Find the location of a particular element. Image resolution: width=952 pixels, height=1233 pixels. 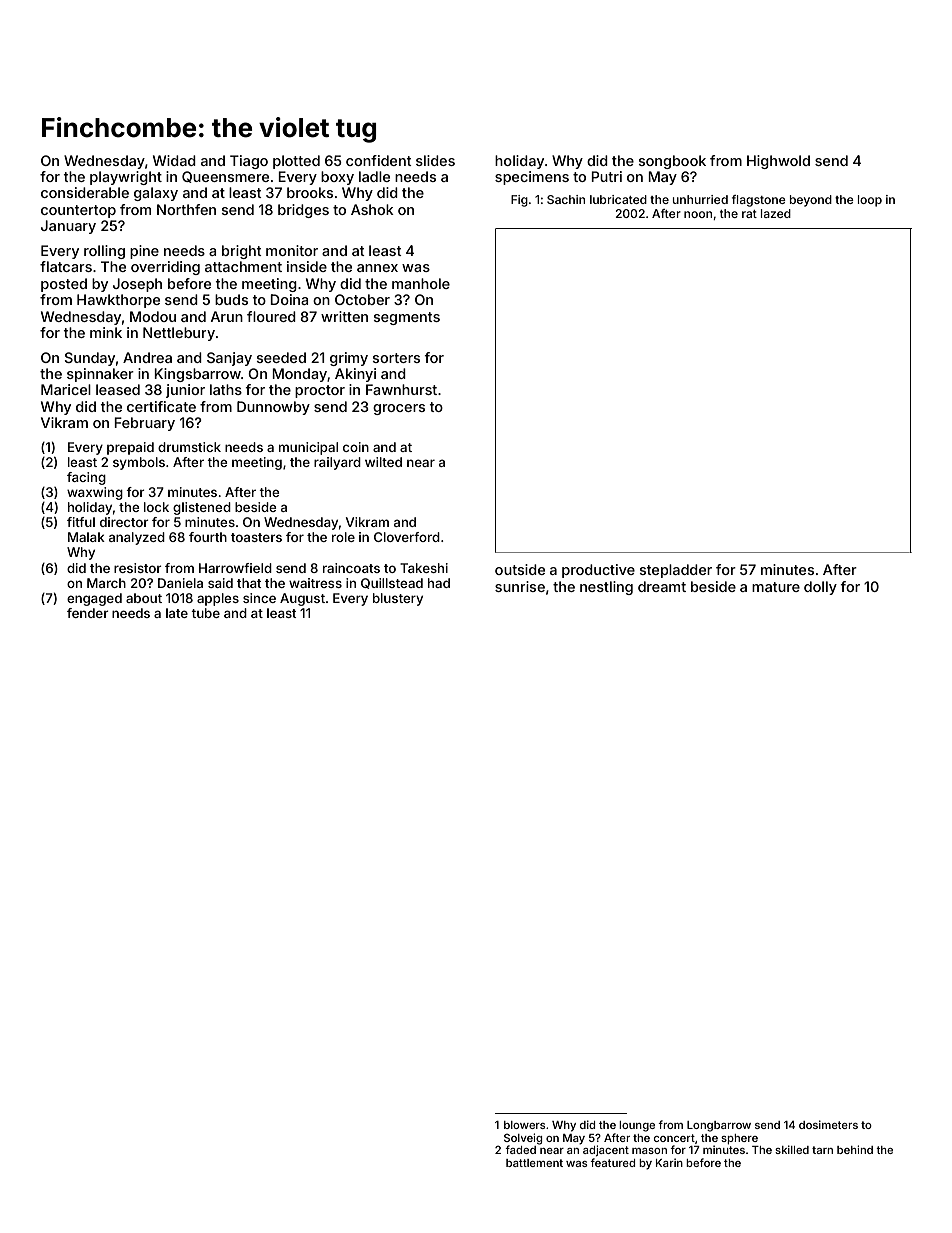

blowers is located at coordinates (524, 1125).
